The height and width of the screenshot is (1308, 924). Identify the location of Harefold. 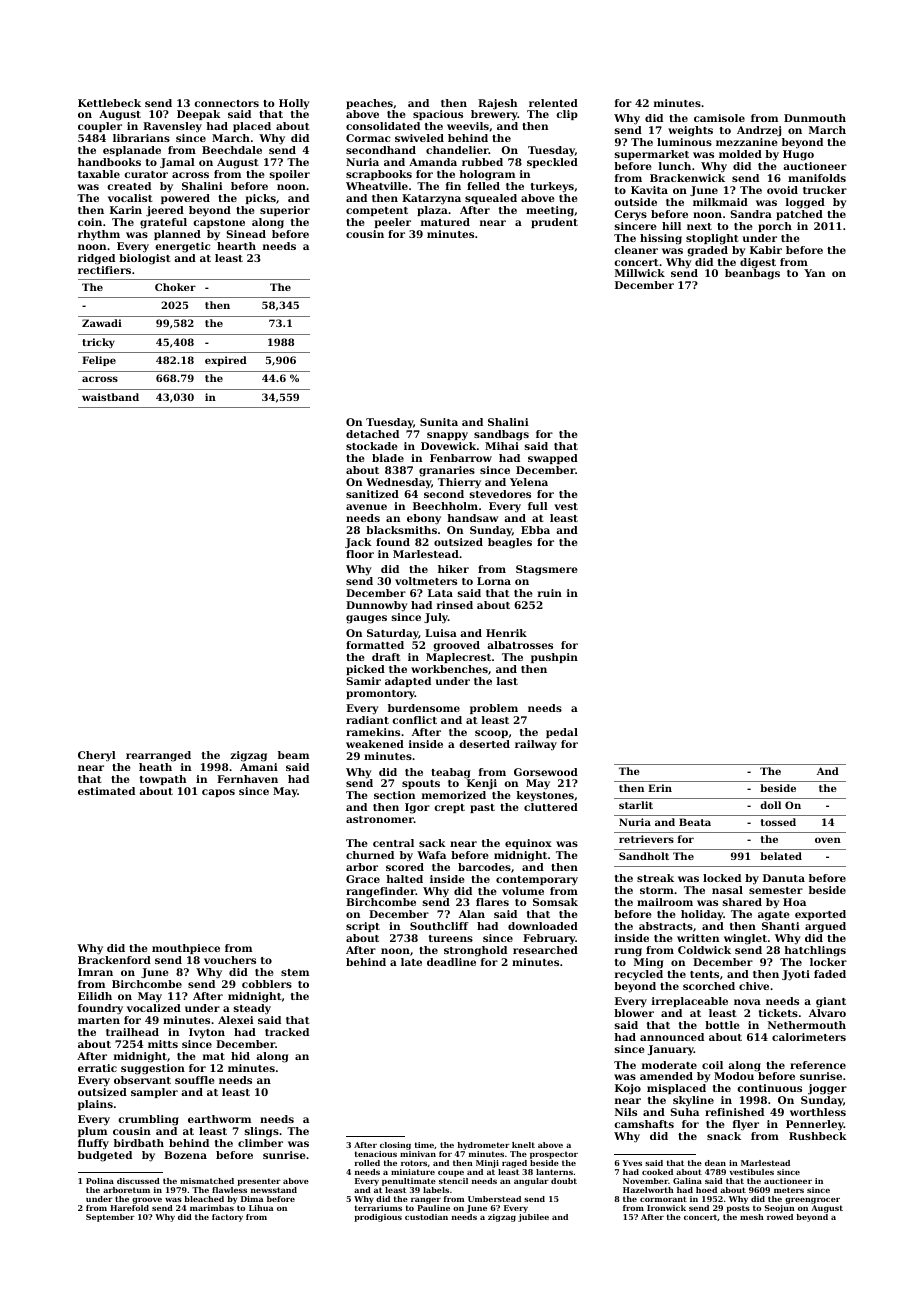
(129, 1208).
